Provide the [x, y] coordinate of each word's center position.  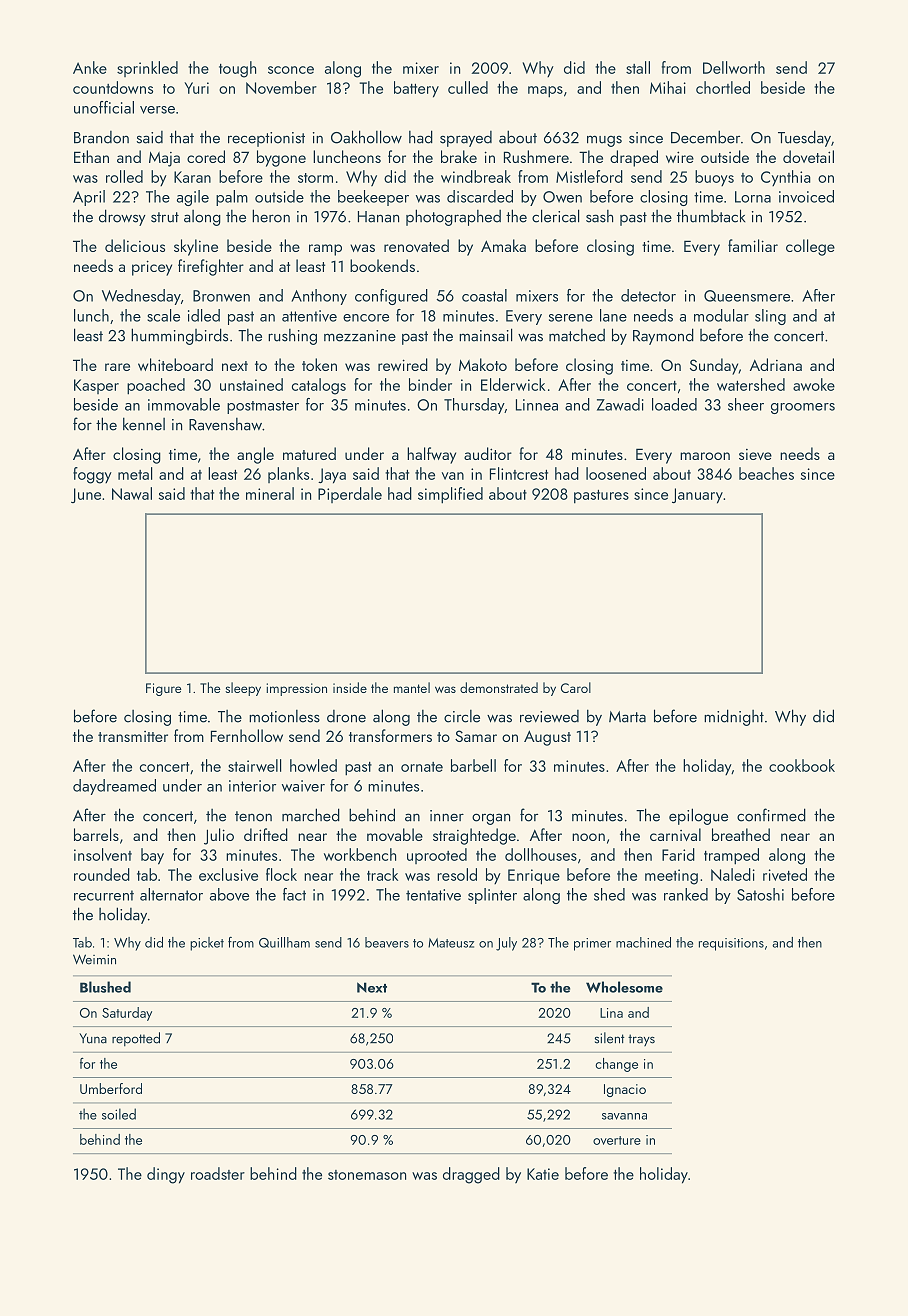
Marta [627, 717]
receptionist [266, 139]
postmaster [263, 407]
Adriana [776, 364]
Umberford [111, 1088]
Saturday [127, 1014]
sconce [291, 70]
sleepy [243, 689]
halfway [431, 455]
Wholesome [624, 987]
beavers [387, 942]
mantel [412, 687]
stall [638, 67]
